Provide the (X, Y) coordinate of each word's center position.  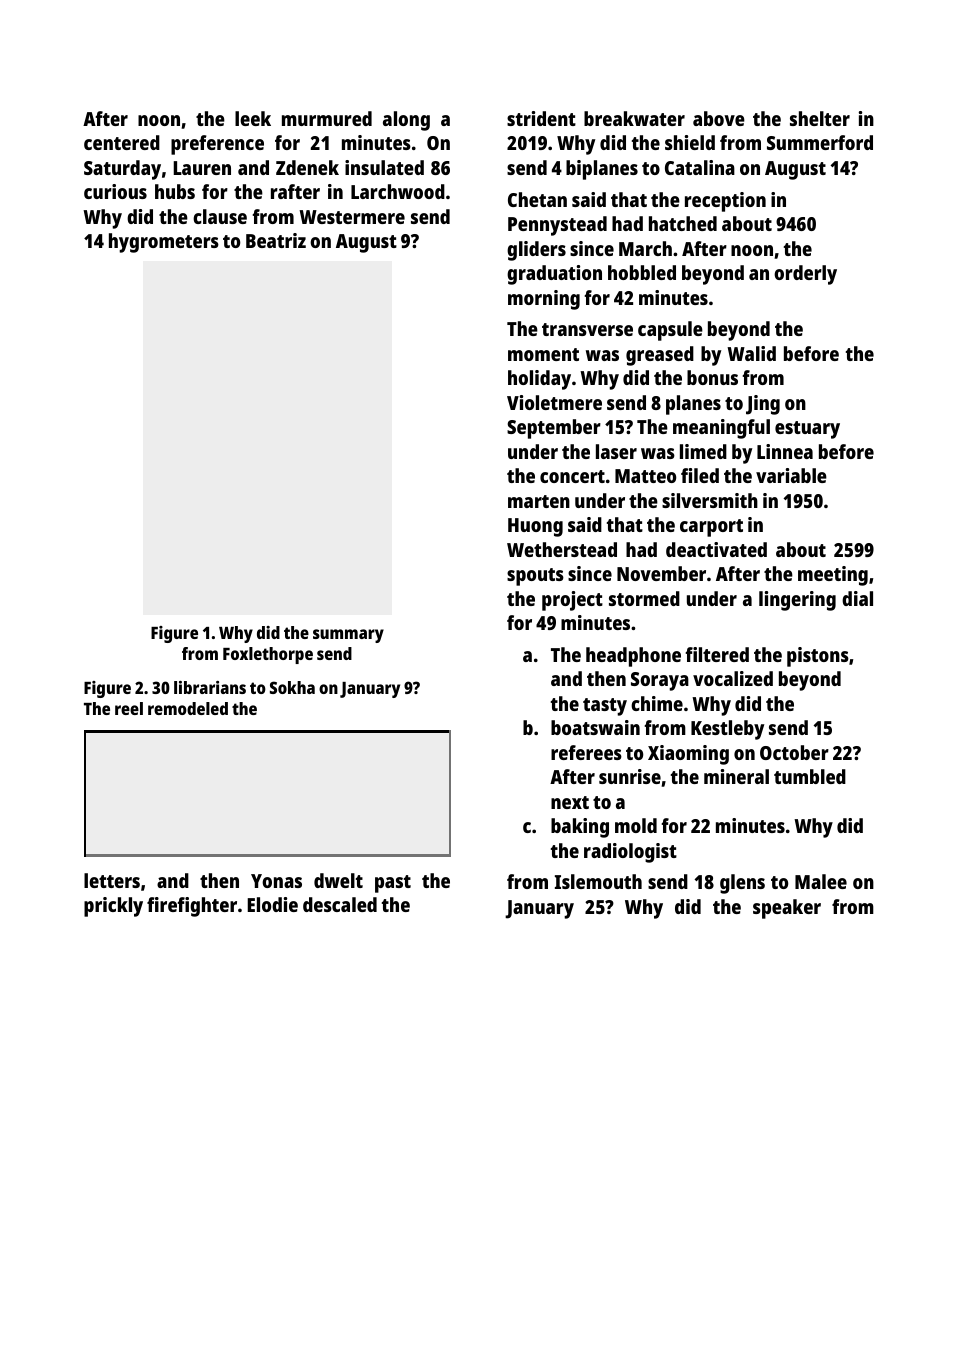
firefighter (192, 907)
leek (253, 118)
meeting (833, 576)
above (719, 118)
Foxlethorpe (268, 655)
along (406, 121)
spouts (535, 577)
